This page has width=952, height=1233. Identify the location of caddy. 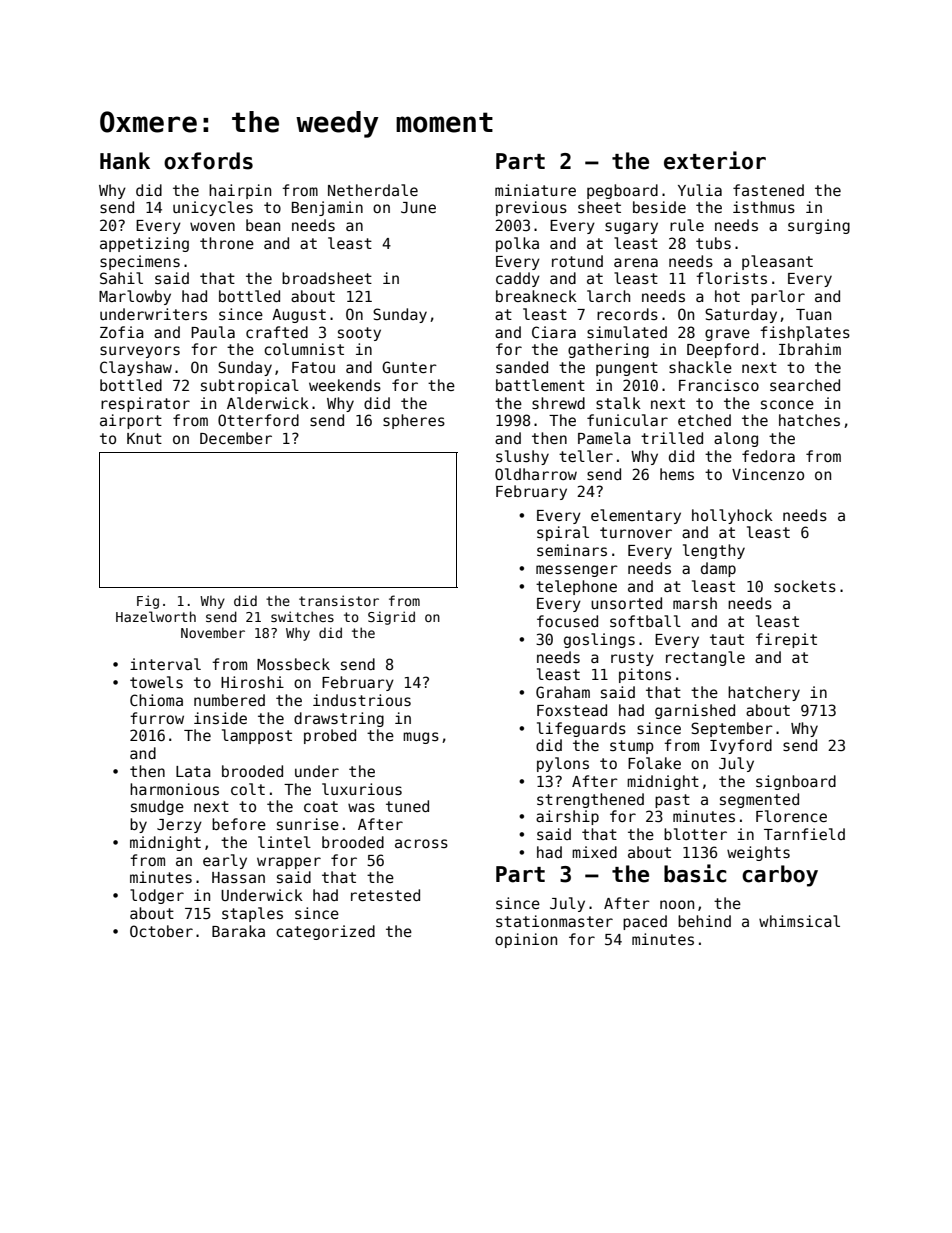
(518, 279).
